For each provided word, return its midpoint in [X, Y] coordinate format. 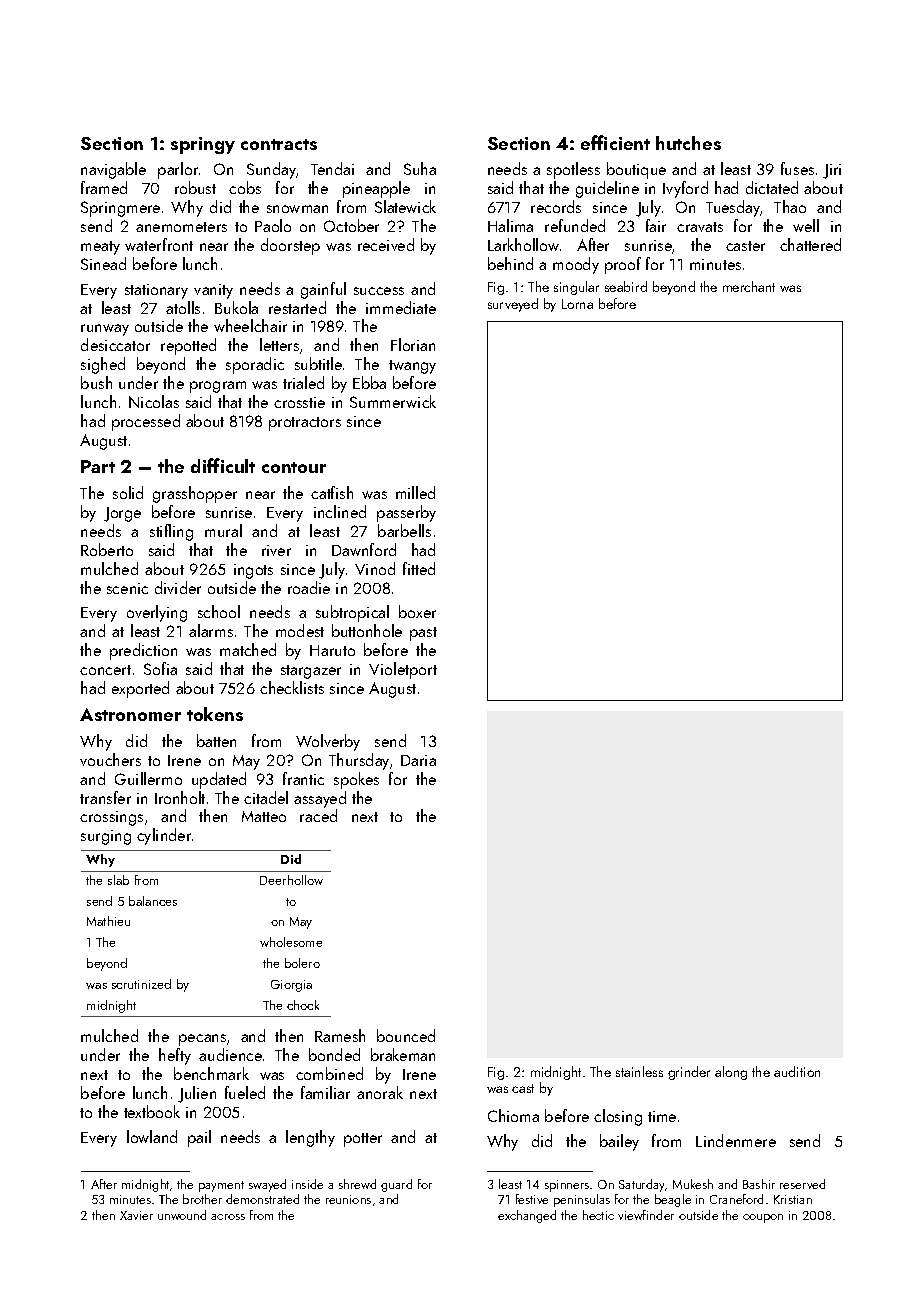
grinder [689, 1073]
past [423, 634]
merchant [749, 286]
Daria [418, 760]
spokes [356, 780]
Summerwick [393, 401]
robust [195, 187]
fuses [797, 168]
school [219, 611]
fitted [419, 568]
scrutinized [141, 984]
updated [219, 780]
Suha [420, 168]
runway [105, 330]
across [228, 1217]
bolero [302, 963]
